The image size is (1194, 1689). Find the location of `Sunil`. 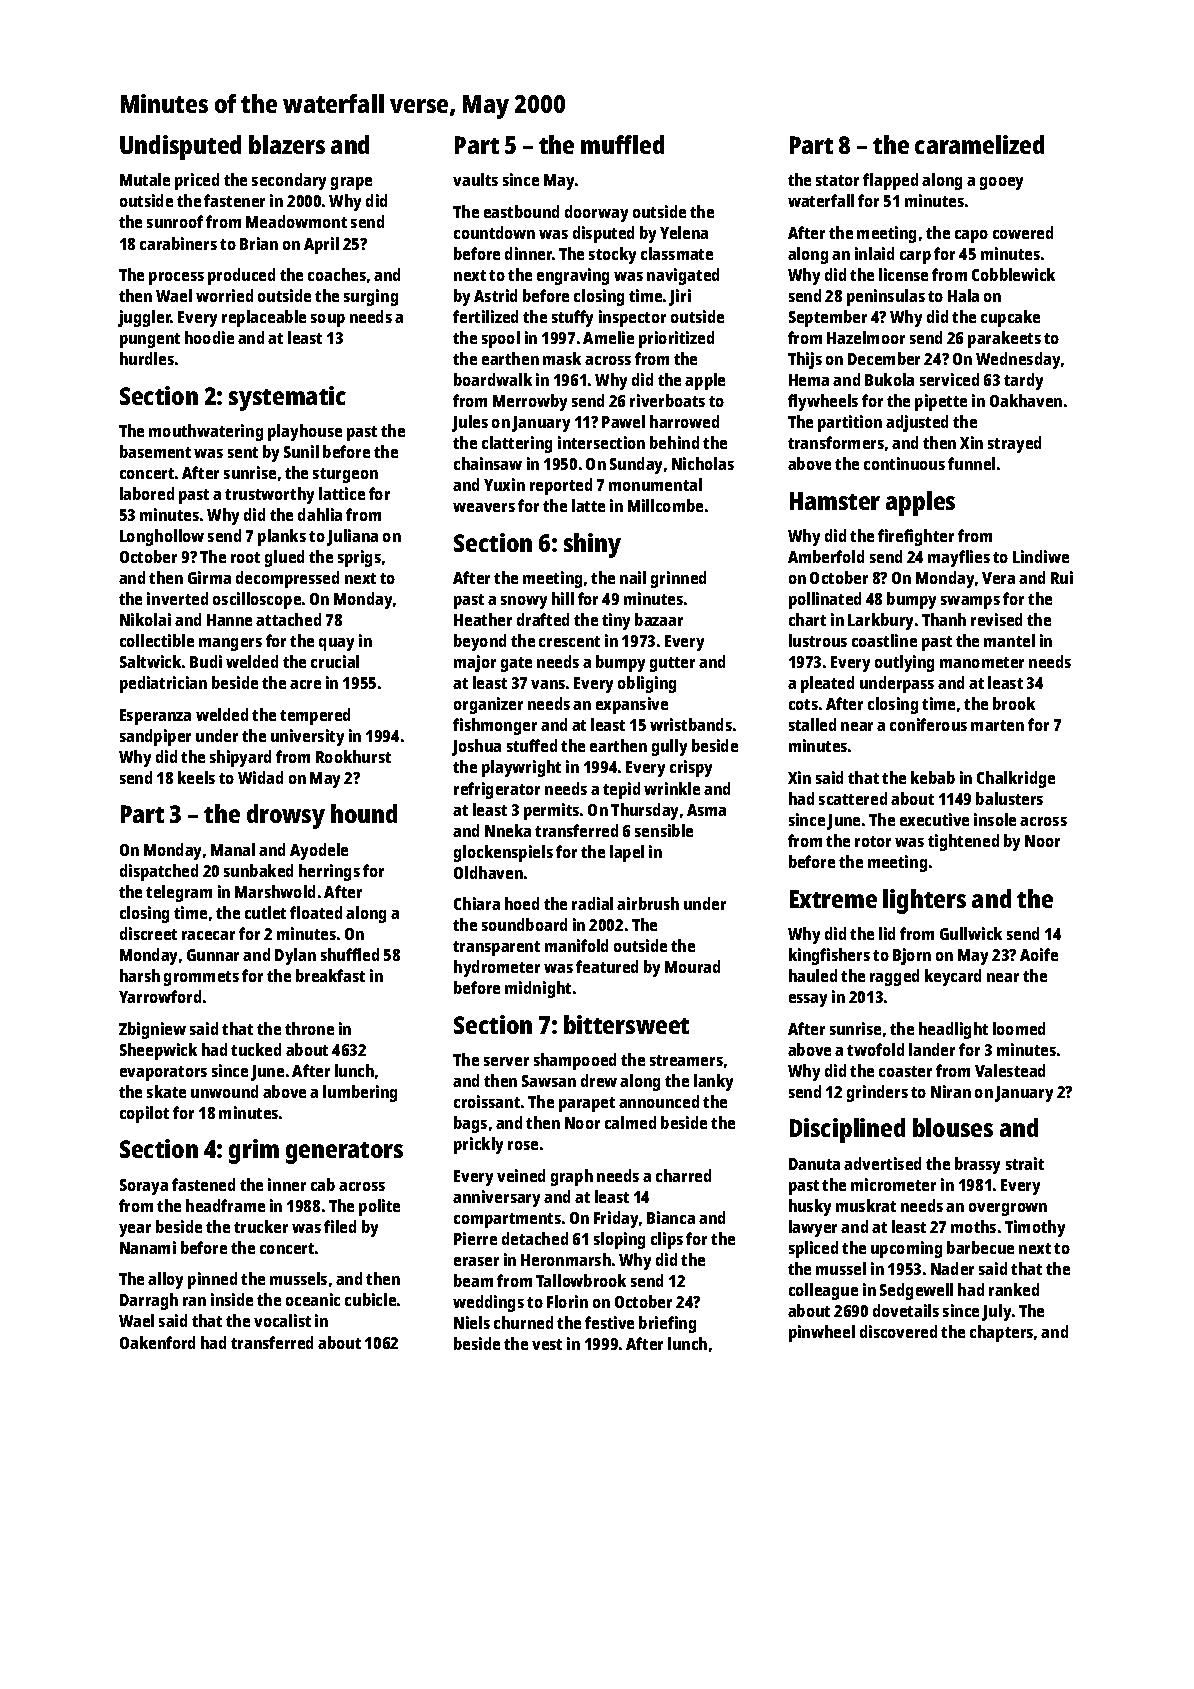

Sunil is located at coordinates (301, 451).
